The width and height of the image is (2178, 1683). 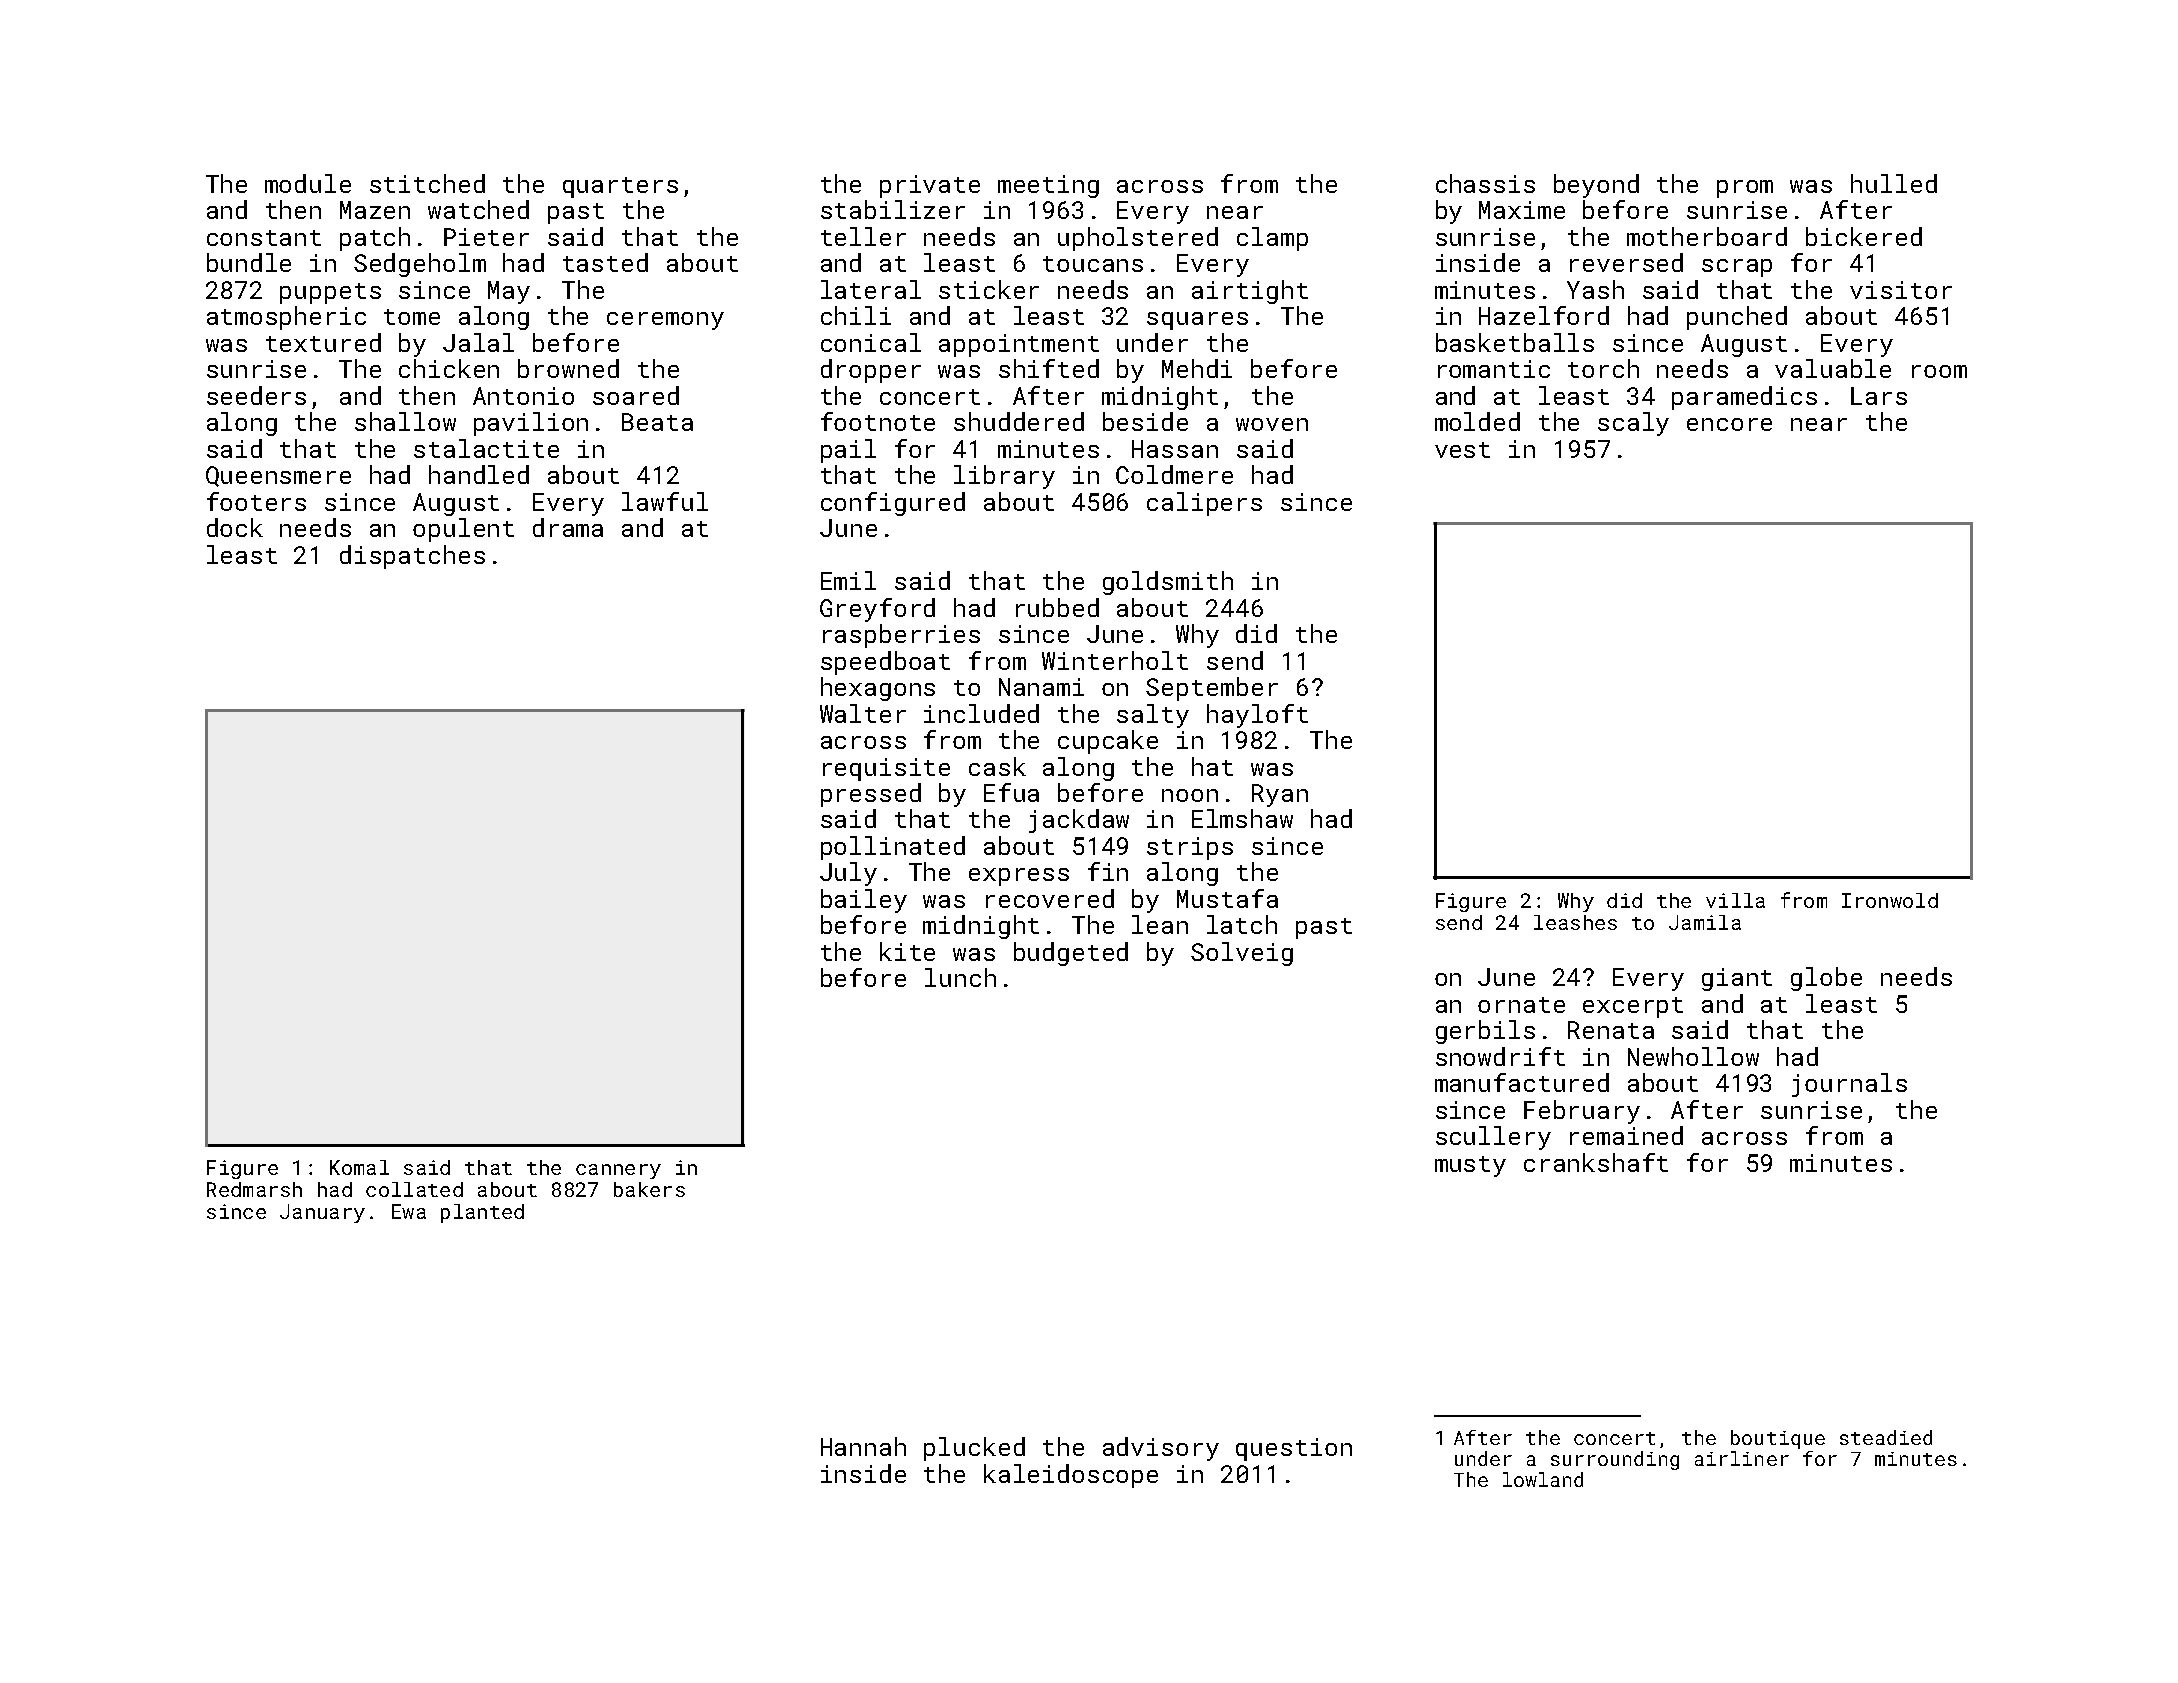 I want to click on included, so click(x=981, y=713).
